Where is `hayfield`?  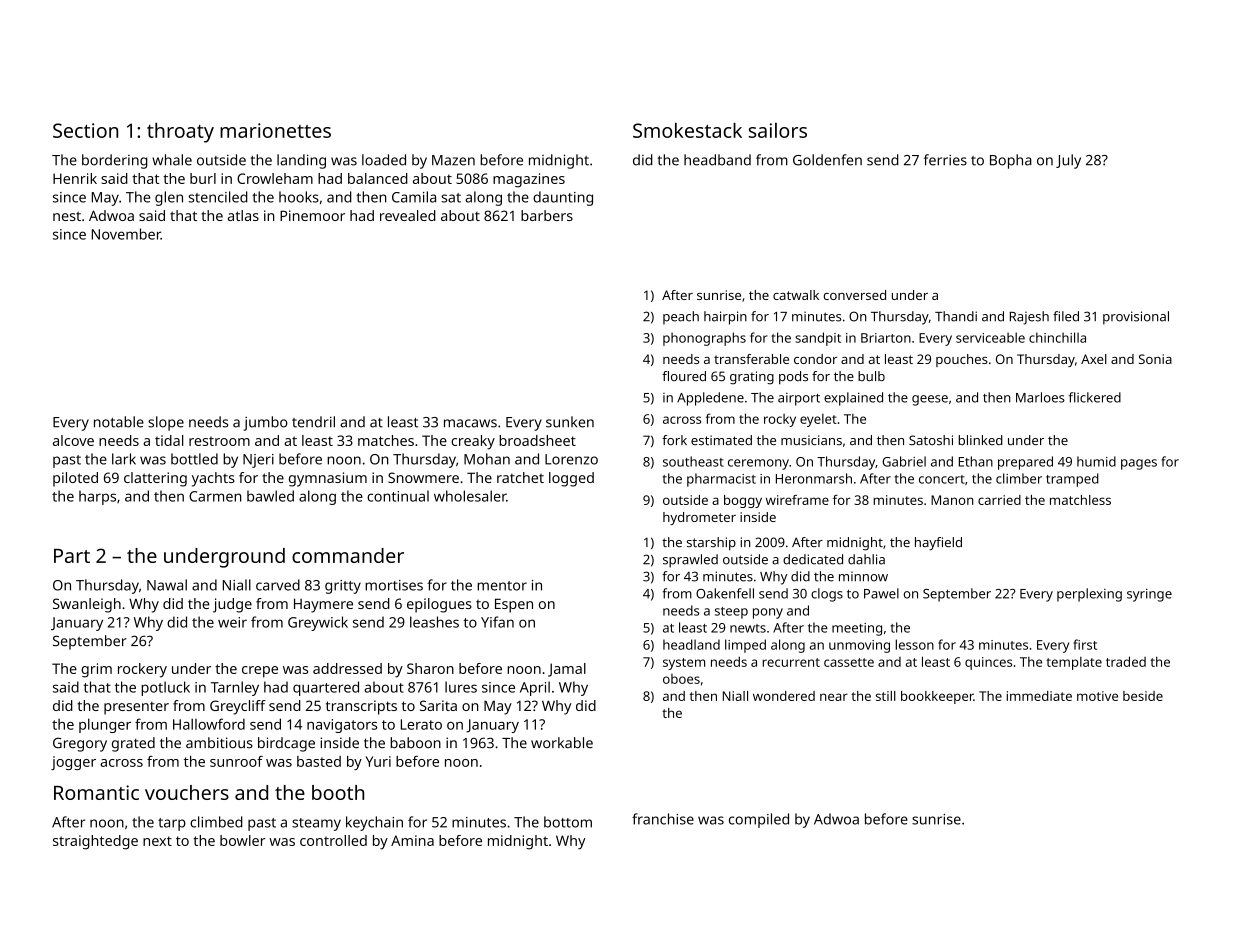
hayfield is located at coordinates (938, 544).
